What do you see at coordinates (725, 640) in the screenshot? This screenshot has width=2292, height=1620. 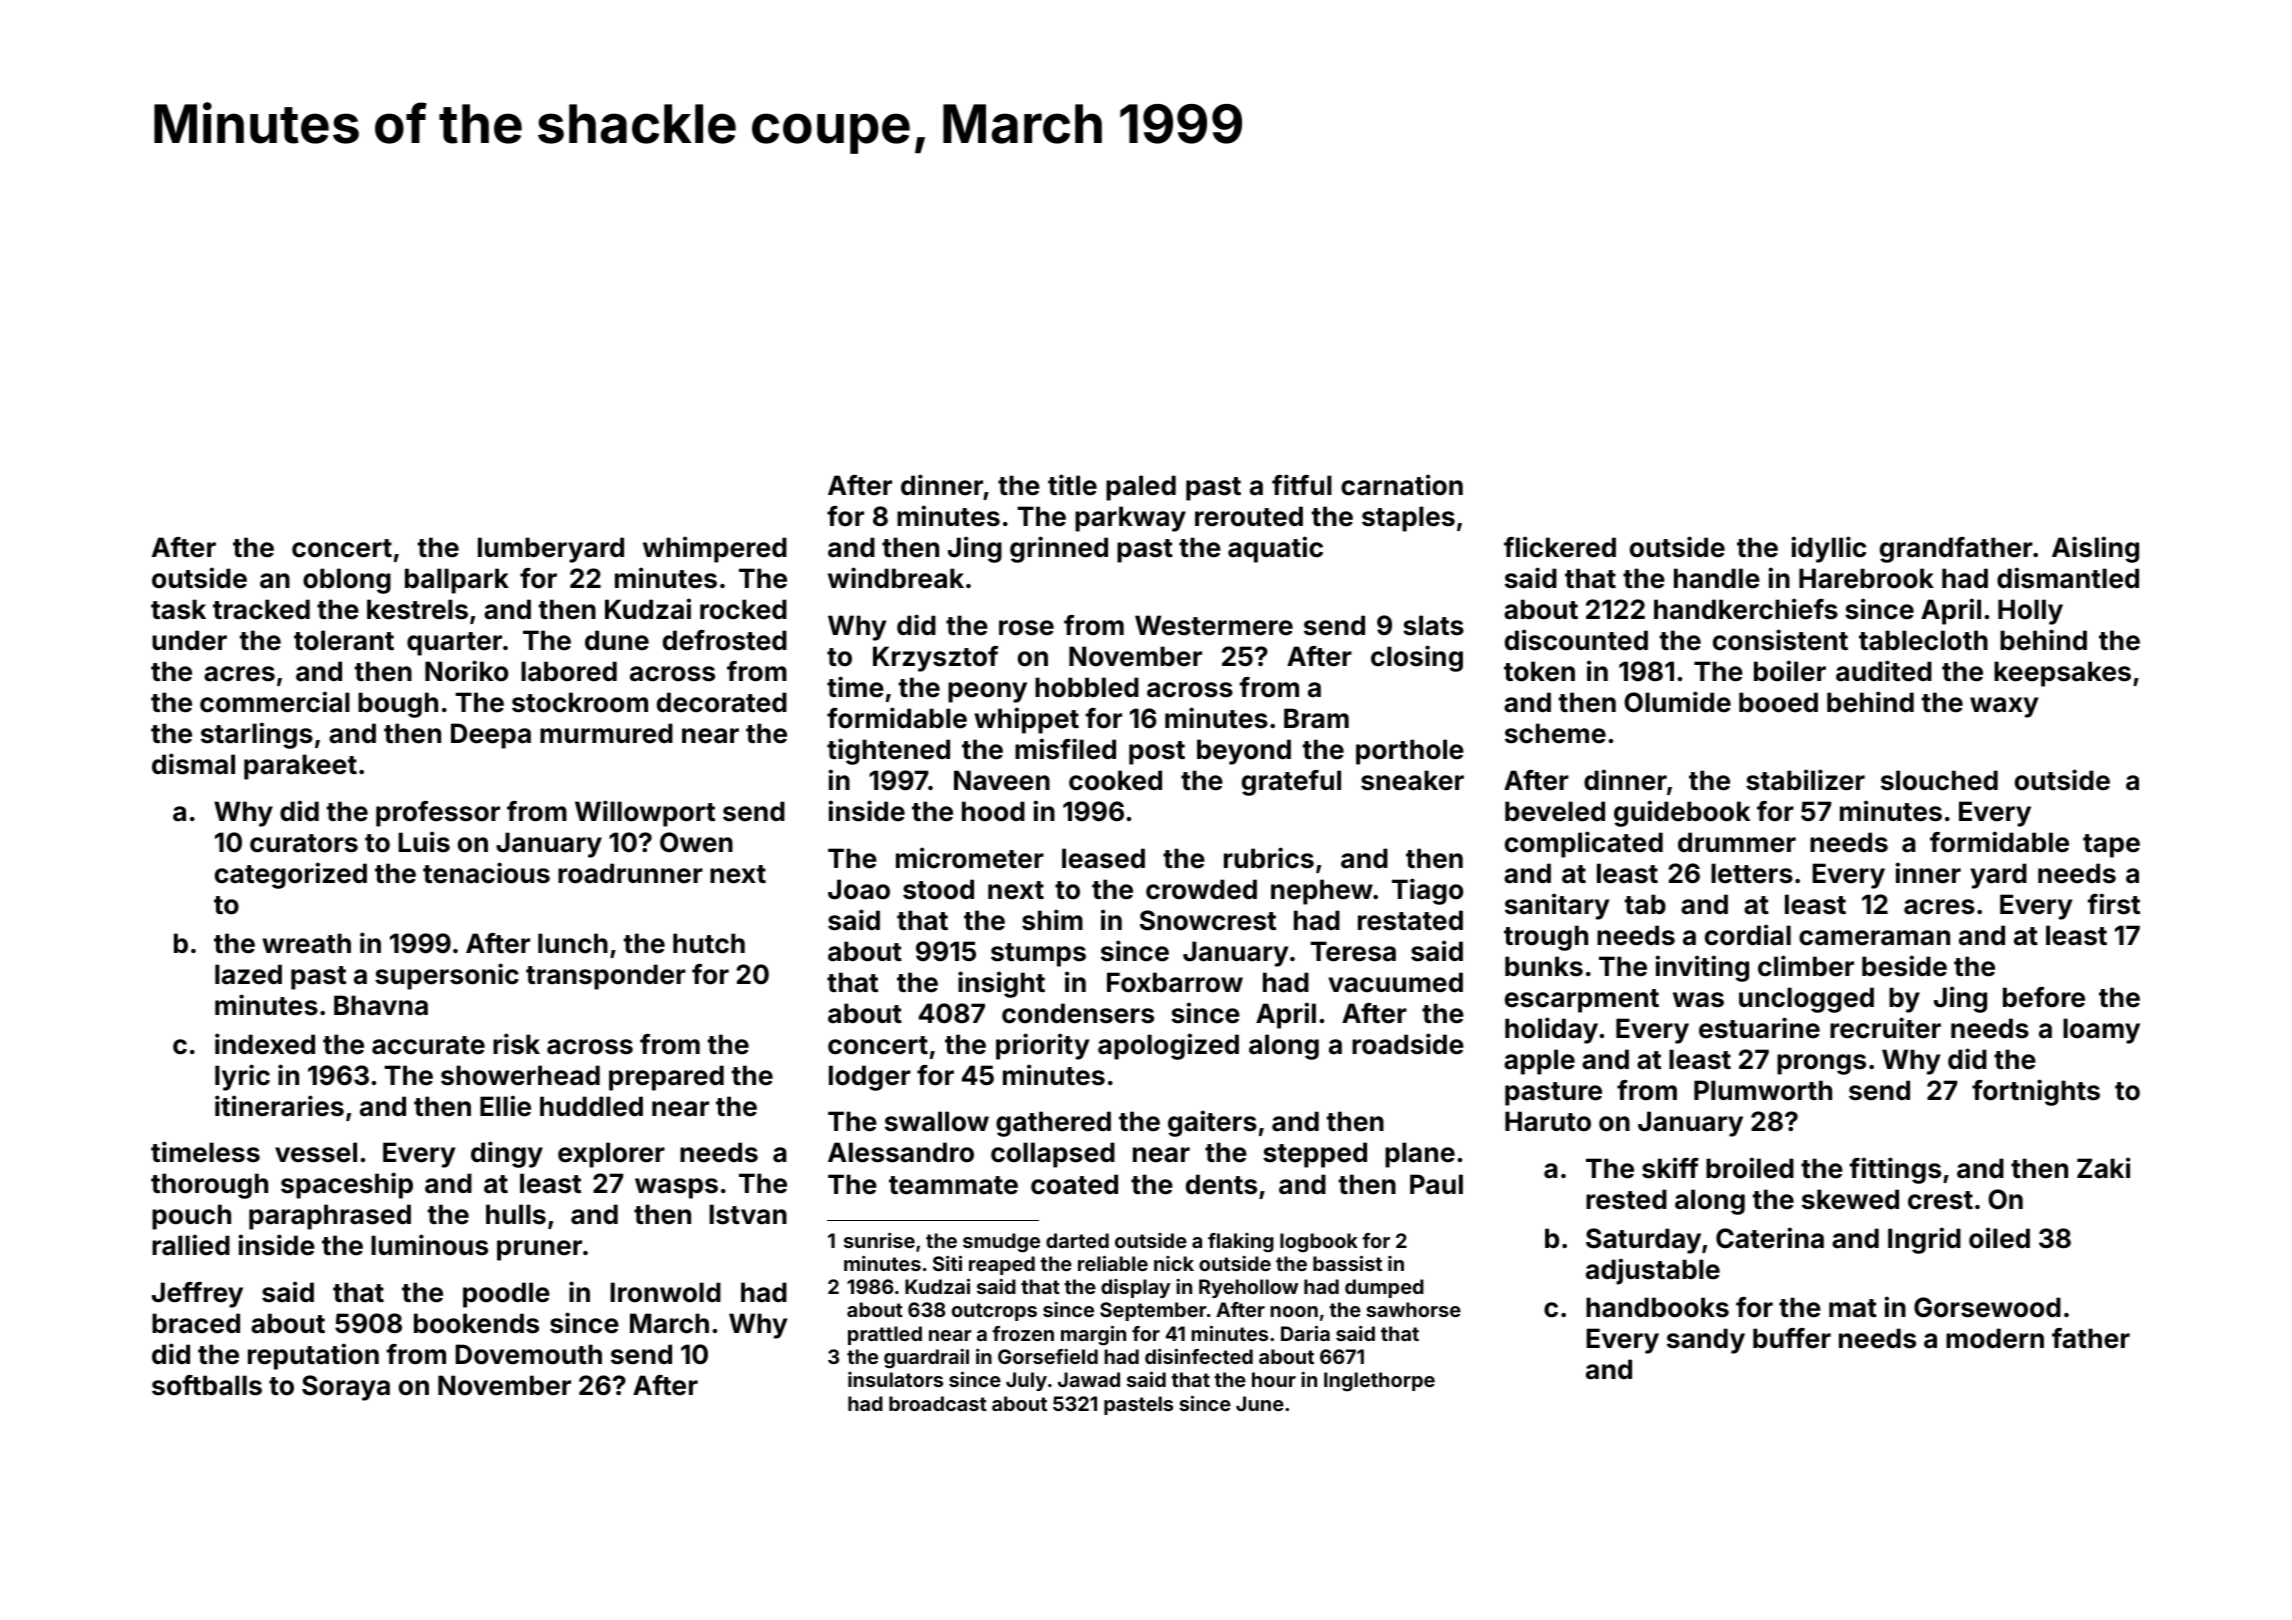 I see `defrosted` at bounding box center [725, 640].
